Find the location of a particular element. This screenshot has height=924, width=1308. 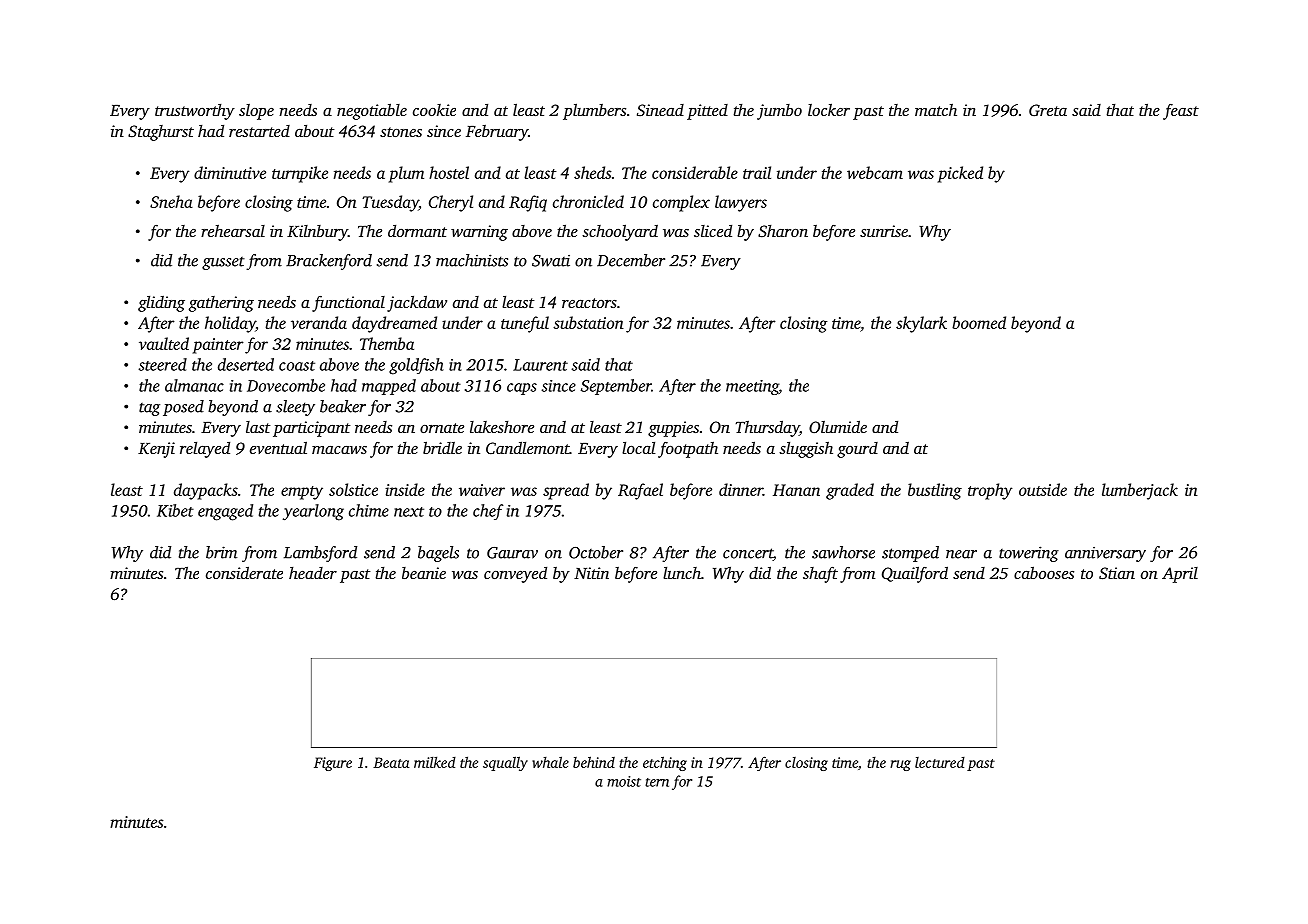

lunch is located at coordinates (682, 572).
